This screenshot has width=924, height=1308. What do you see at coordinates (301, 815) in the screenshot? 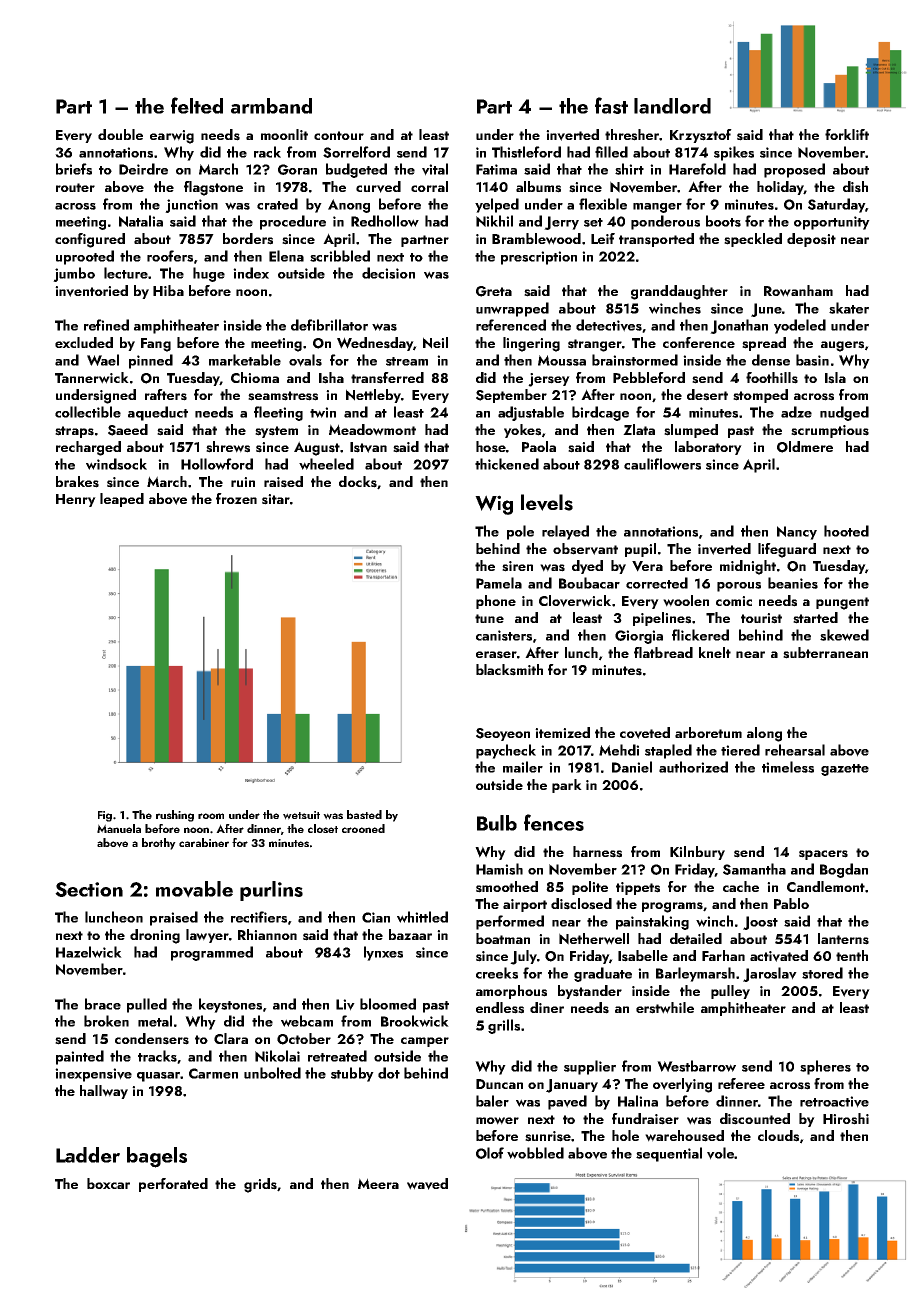
I see `wetsuit` at bounding box center [301, 815].
